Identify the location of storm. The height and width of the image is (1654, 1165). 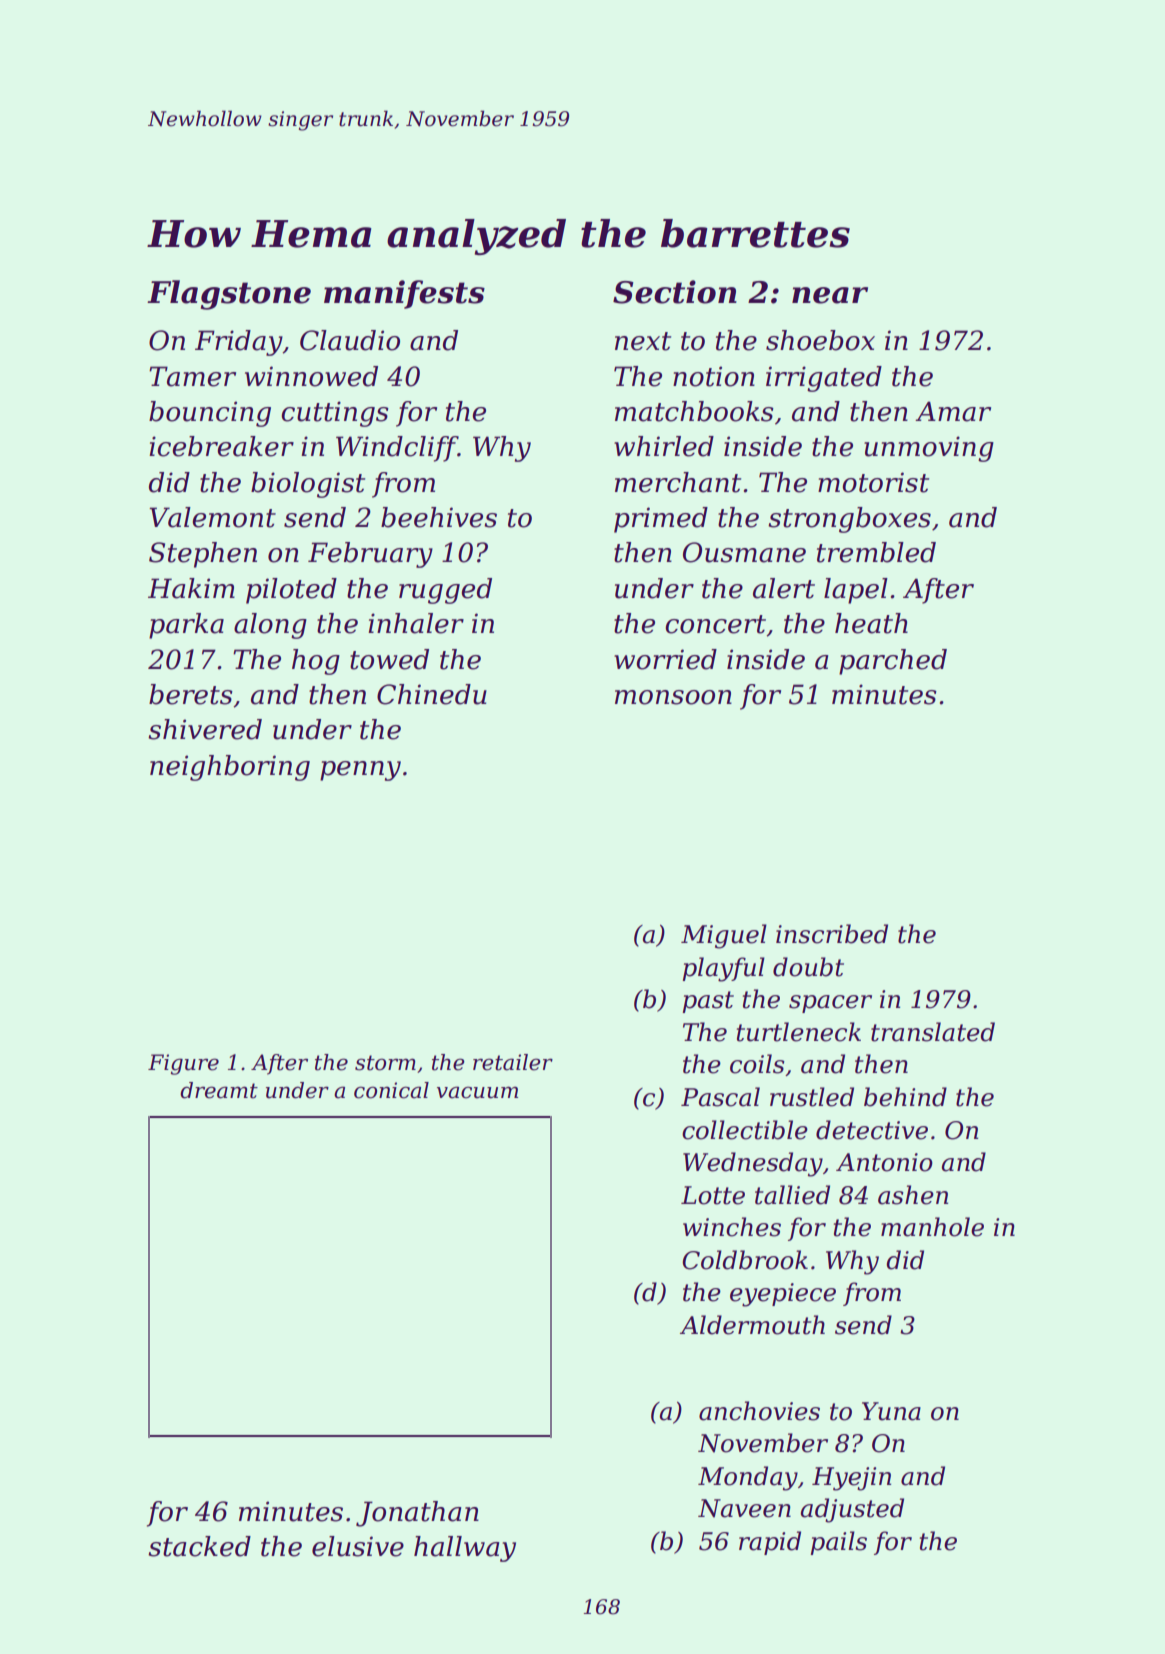
(385, 1063).
